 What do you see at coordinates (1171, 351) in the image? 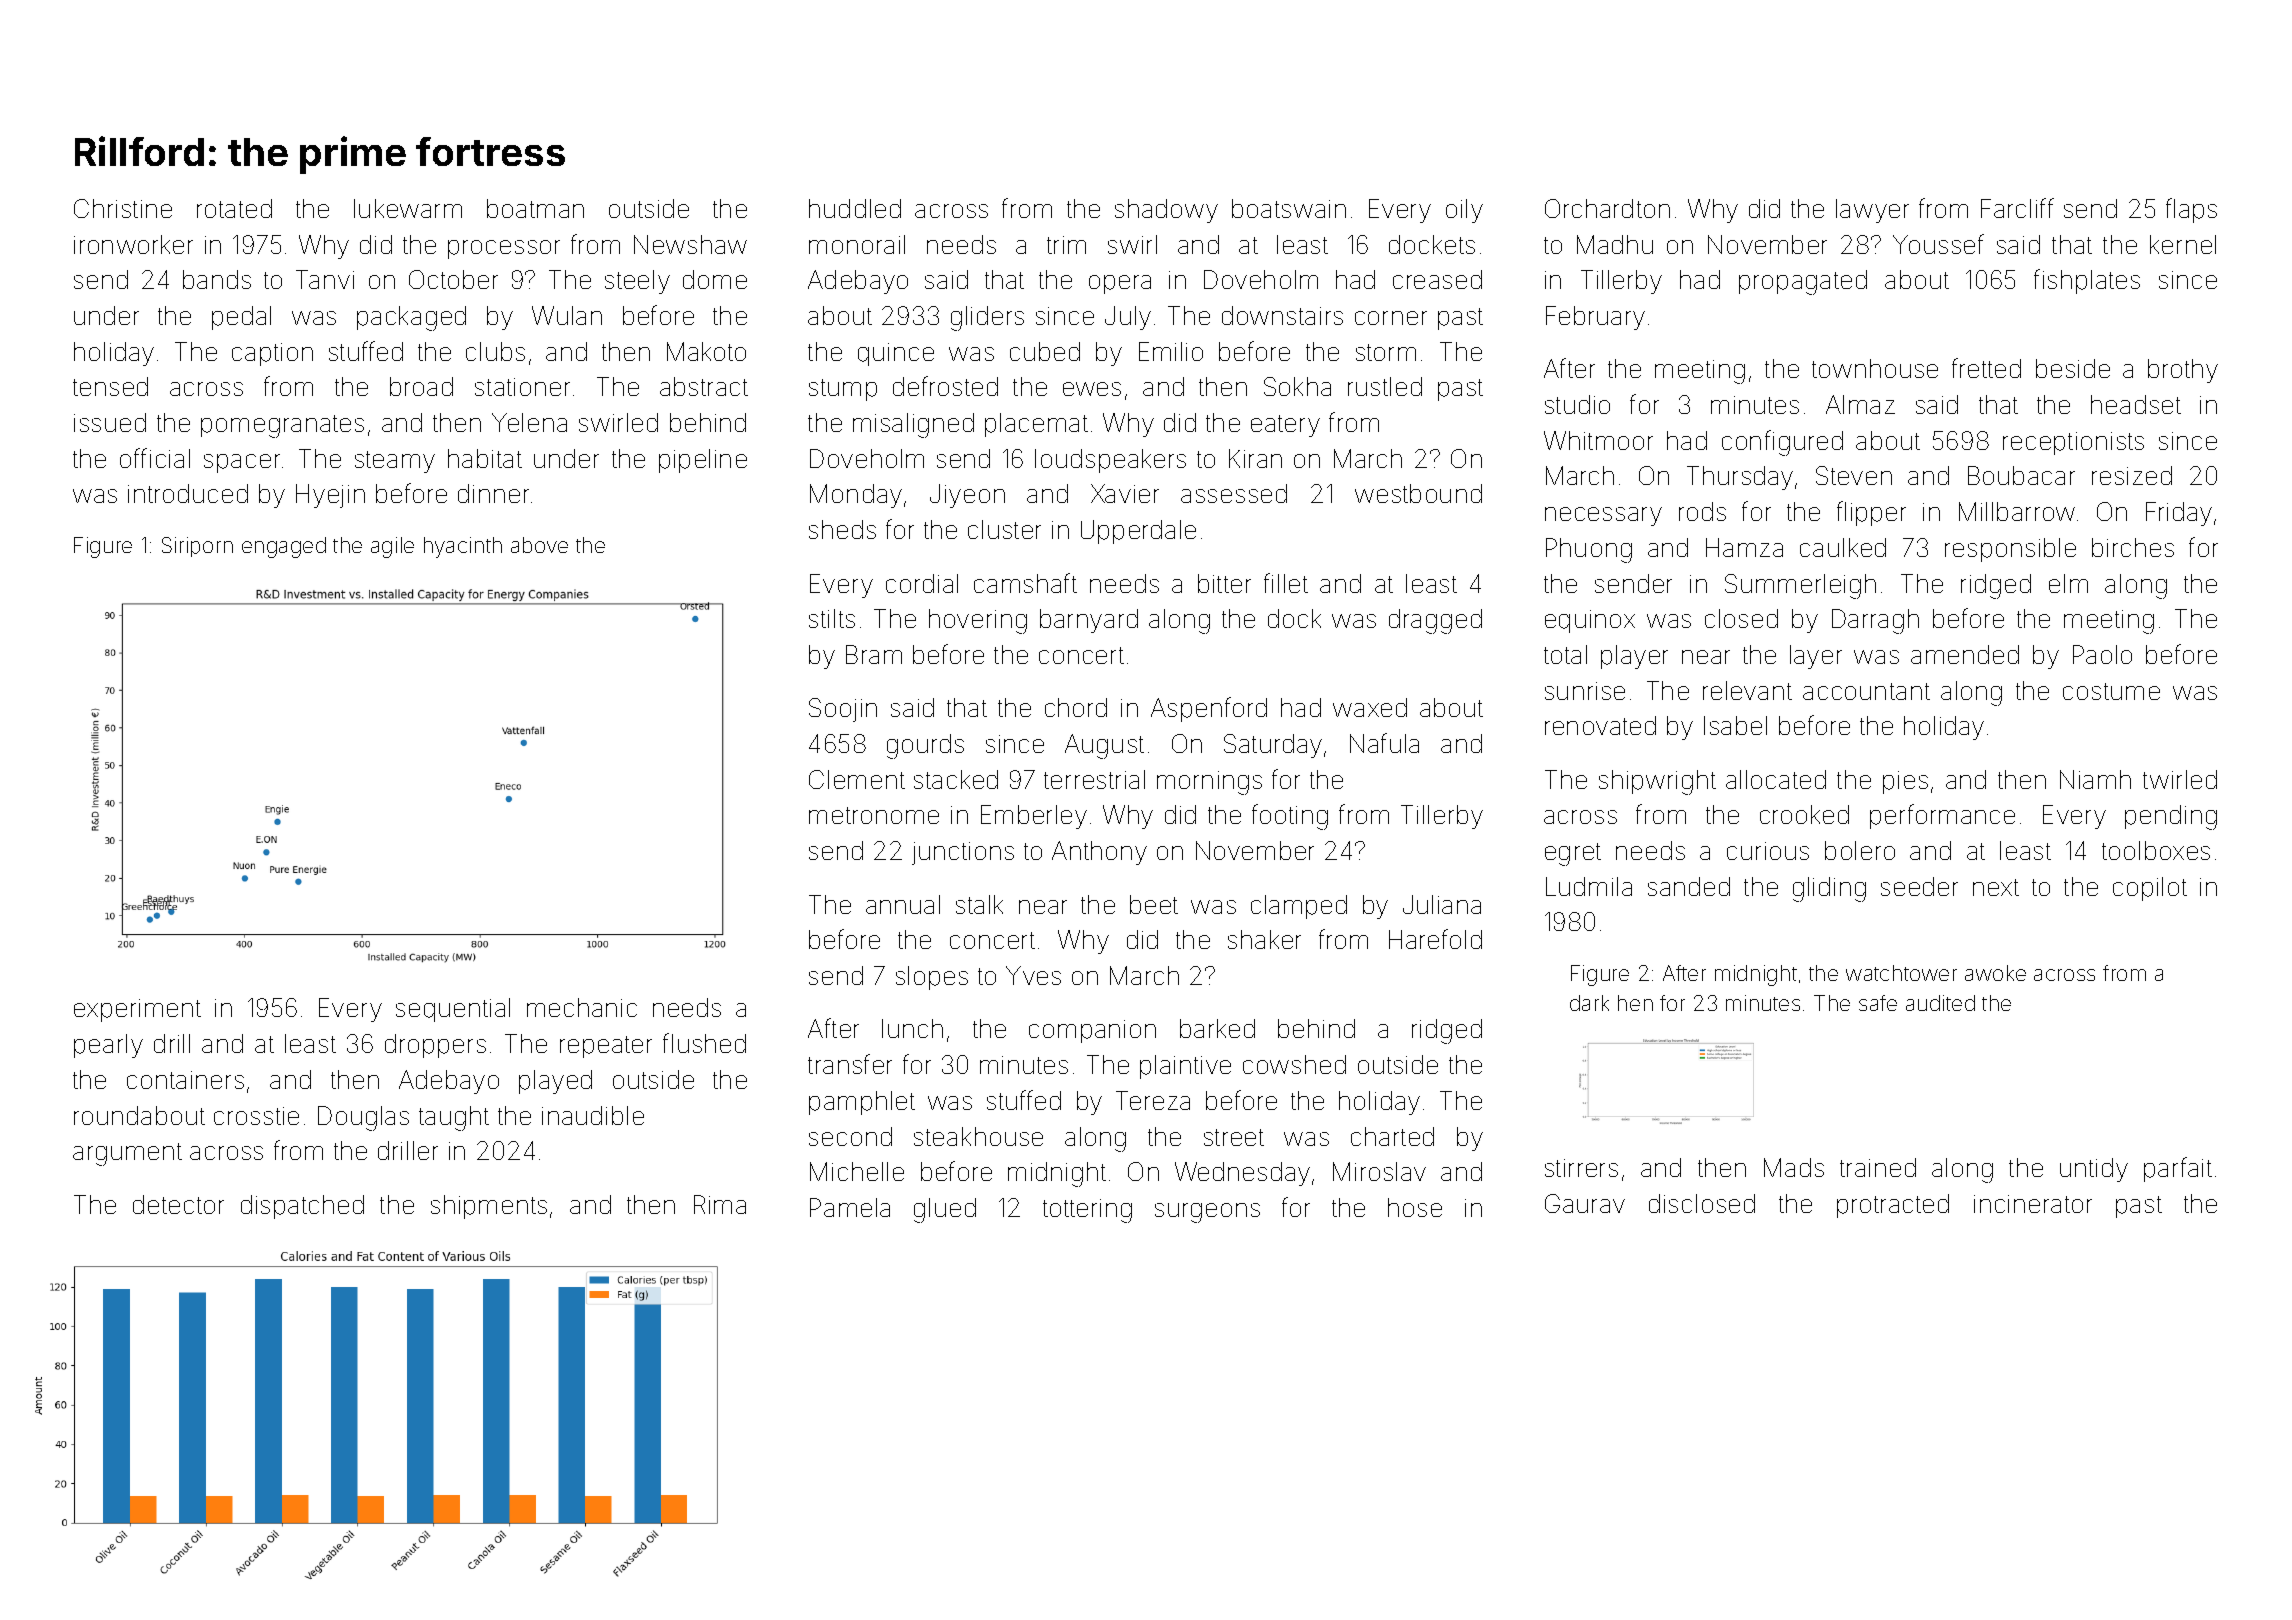
I see `Emilio` at bounding box center [1171, 351].
